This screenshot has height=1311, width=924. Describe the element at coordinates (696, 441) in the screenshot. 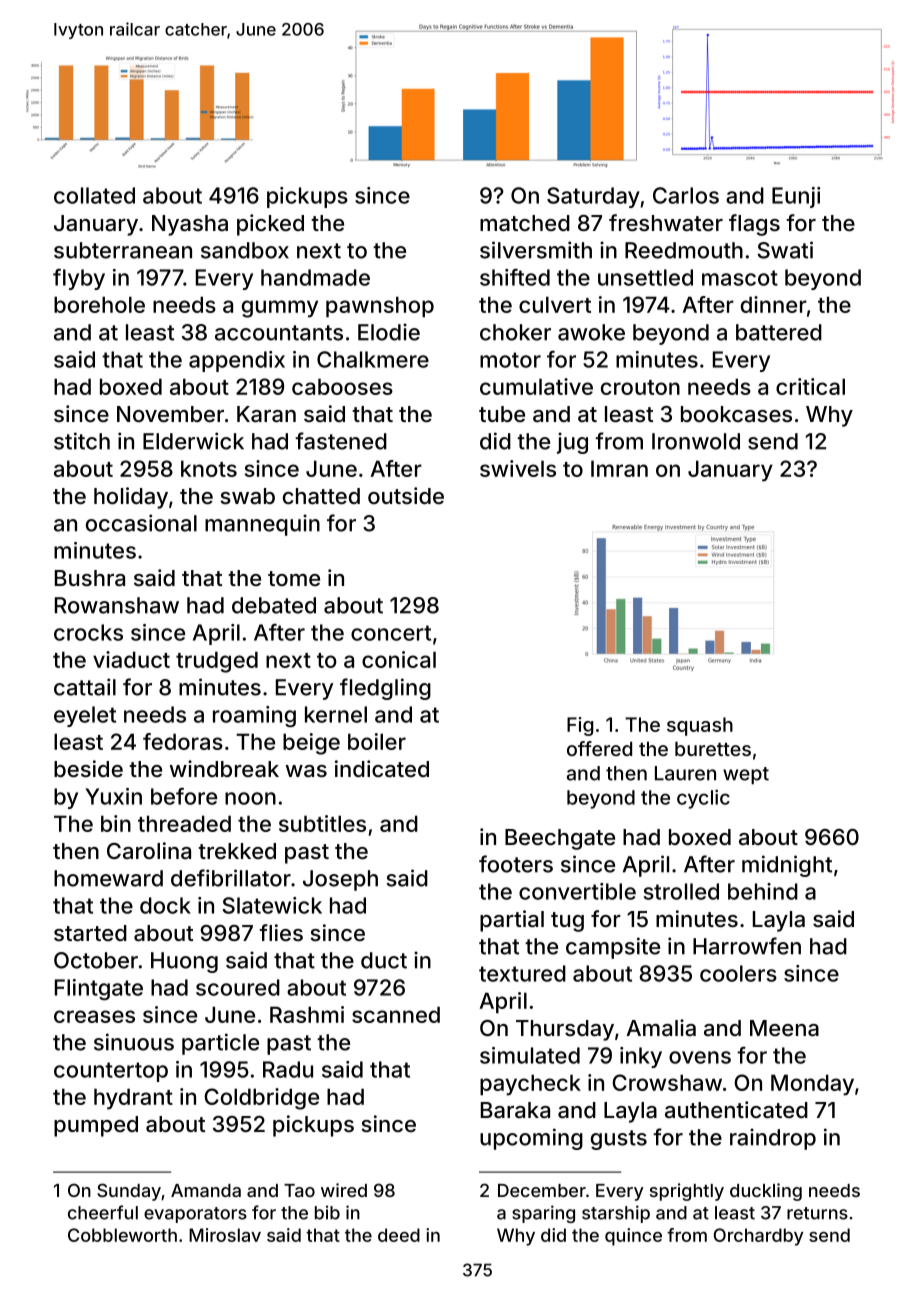

I see `Ironwold` at that location.
